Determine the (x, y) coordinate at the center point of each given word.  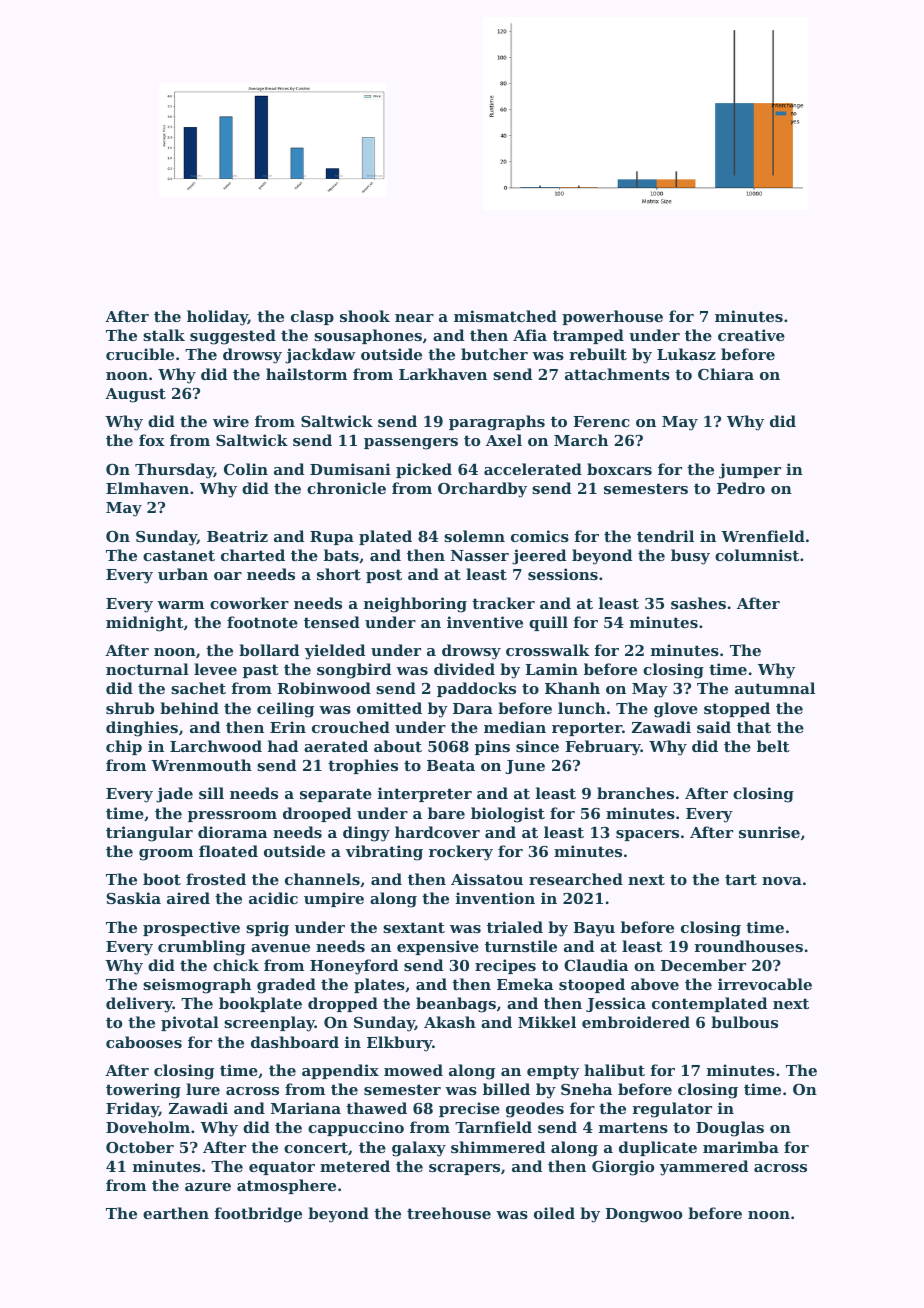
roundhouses (748, 946)
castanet (179, 555)
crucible (140, 354)
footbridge (258, 1215)
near (414, 318)
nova (782, 881)
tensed (332, 622)
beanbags (456, 1005)
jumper (750, 471)
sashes (698, 603)
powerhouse (612, 317)
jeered (539, 557)
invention (495, 898)
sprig (267, 929)
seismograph (197, 986)
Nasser (480, 555)
